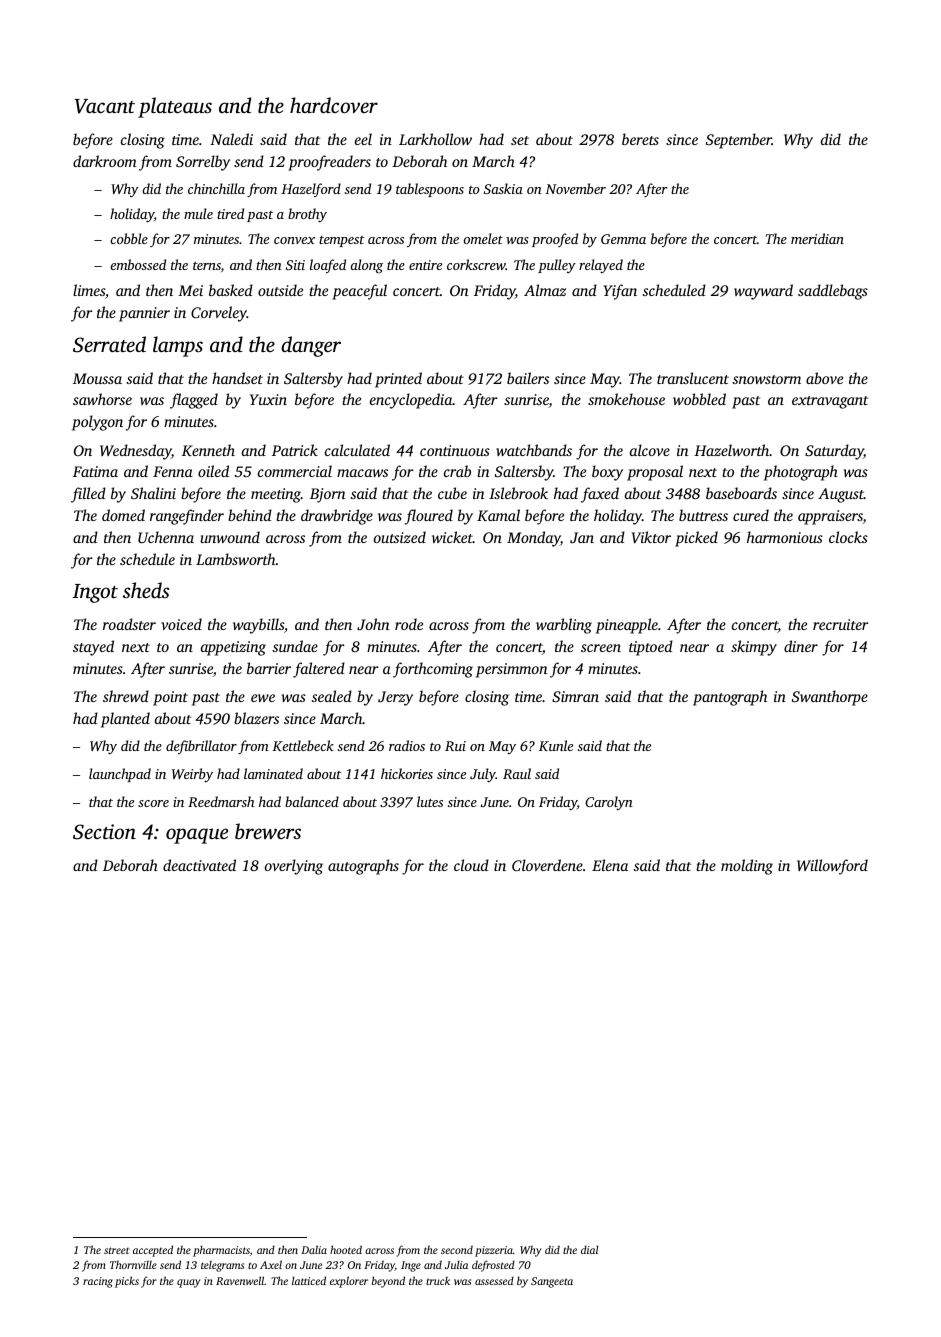  Describe the element at coordinates (98, 1282) in the screenshot. I see `racing` at that location.
